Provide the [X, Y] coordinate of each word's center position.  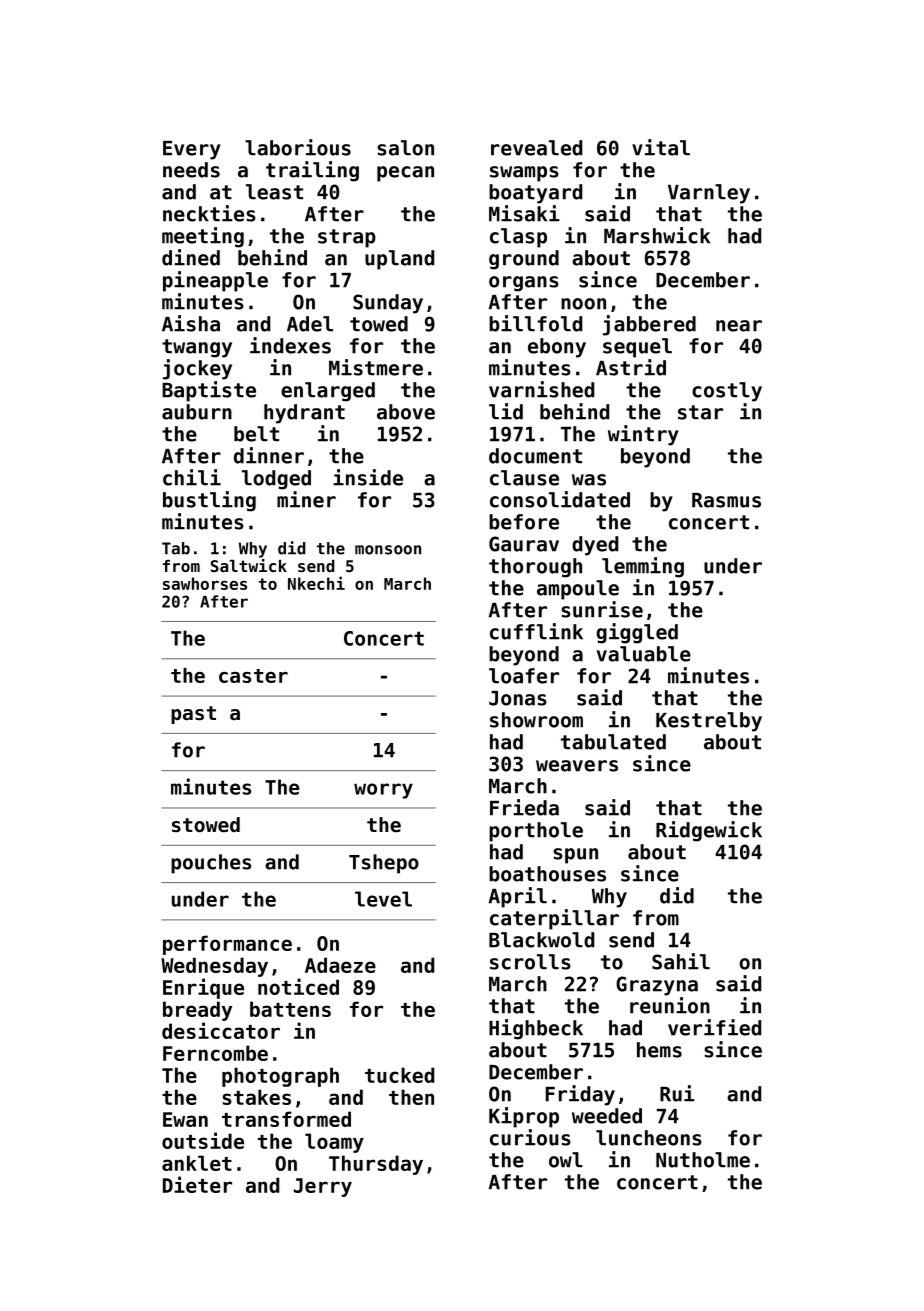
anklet [197, 1163]
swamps [524, 174]
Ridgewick [709, 831]
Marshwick [657, 235]
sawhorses [205, 583]
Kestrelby [709, 722]
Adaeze [340, 965]
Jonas [518, 698]
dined [191, 257]
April [518, 897]
